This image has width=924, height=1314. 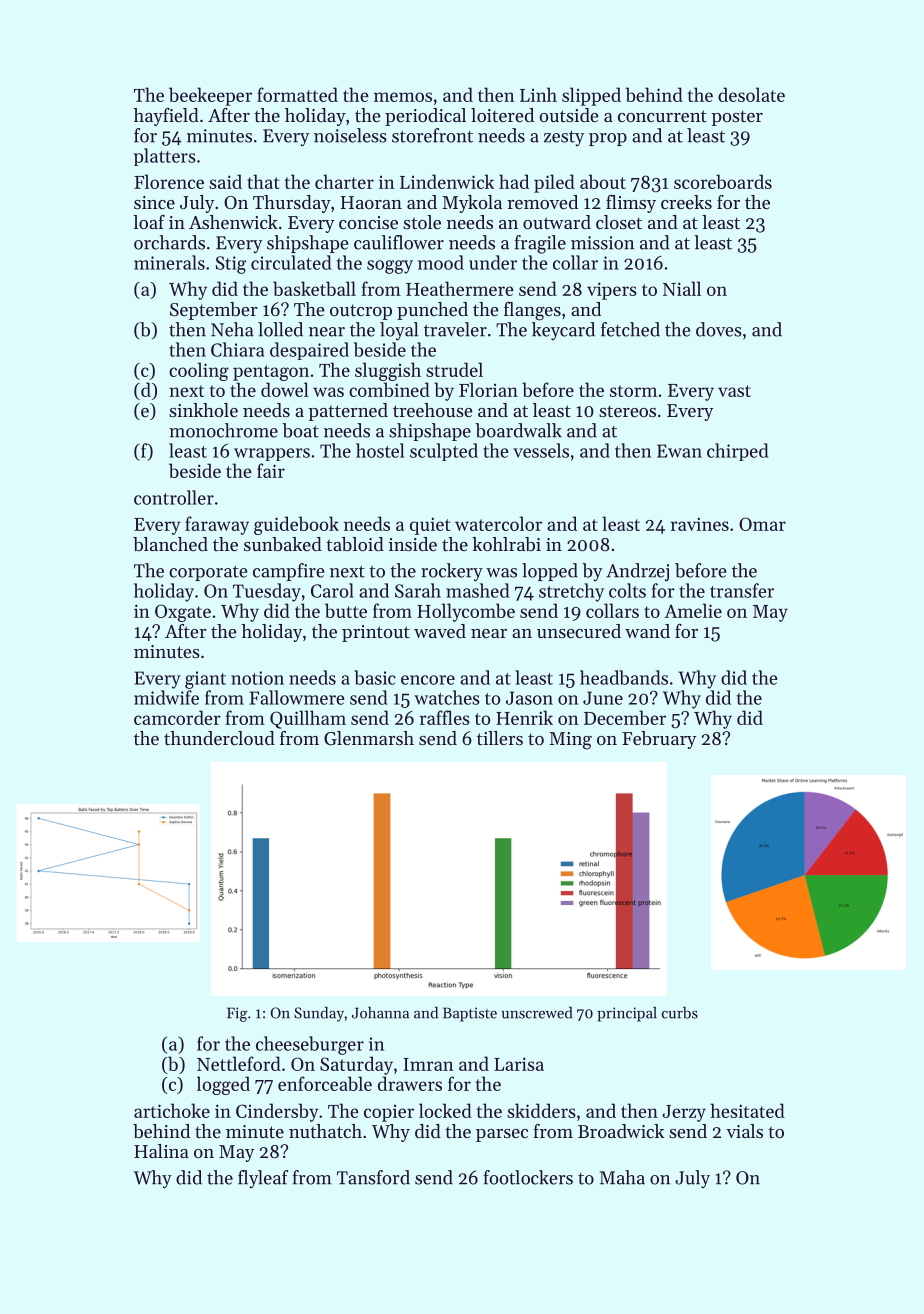 I want to click on flyleaf, so click(x=263, y=1179).
